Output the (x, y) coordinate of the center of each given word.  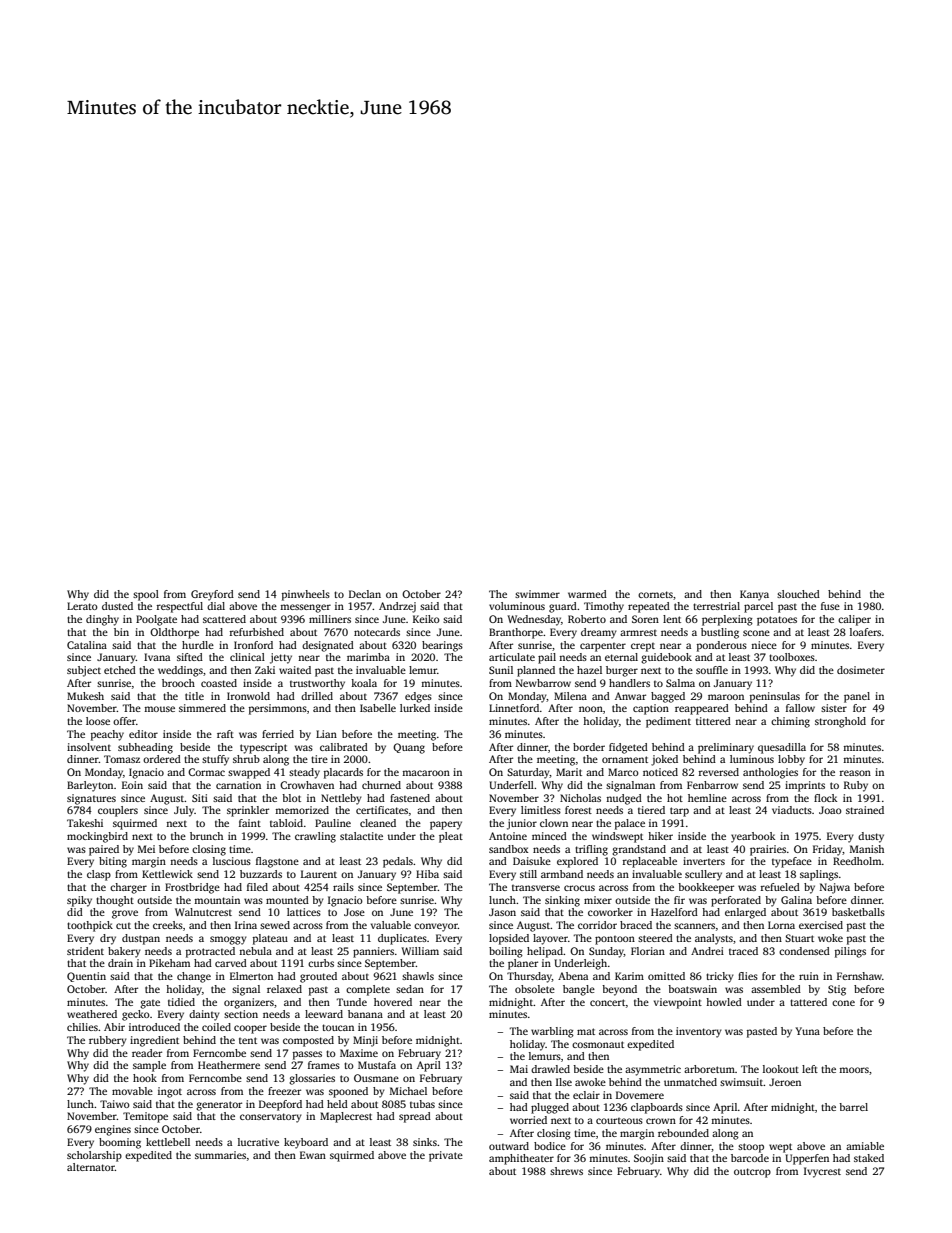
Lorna (781, 925)
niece (764, 645)
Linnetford (514, 708)
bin (121, 632)
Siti (200, 798)
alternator (91, 1167)
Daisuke (532, 861)
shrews (566, 1171)
